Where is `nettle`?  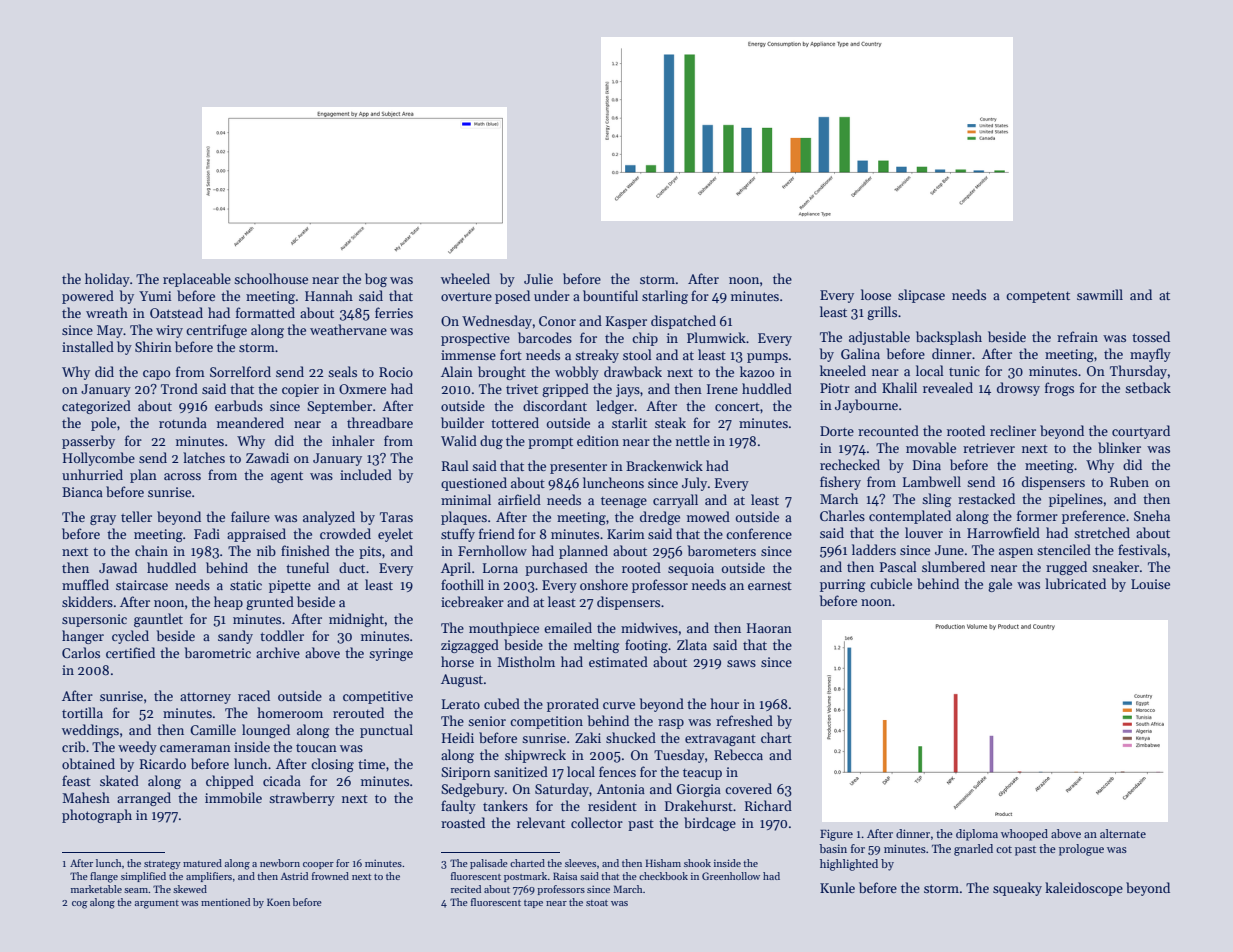
nettle is located at coordinates (693, 440).
